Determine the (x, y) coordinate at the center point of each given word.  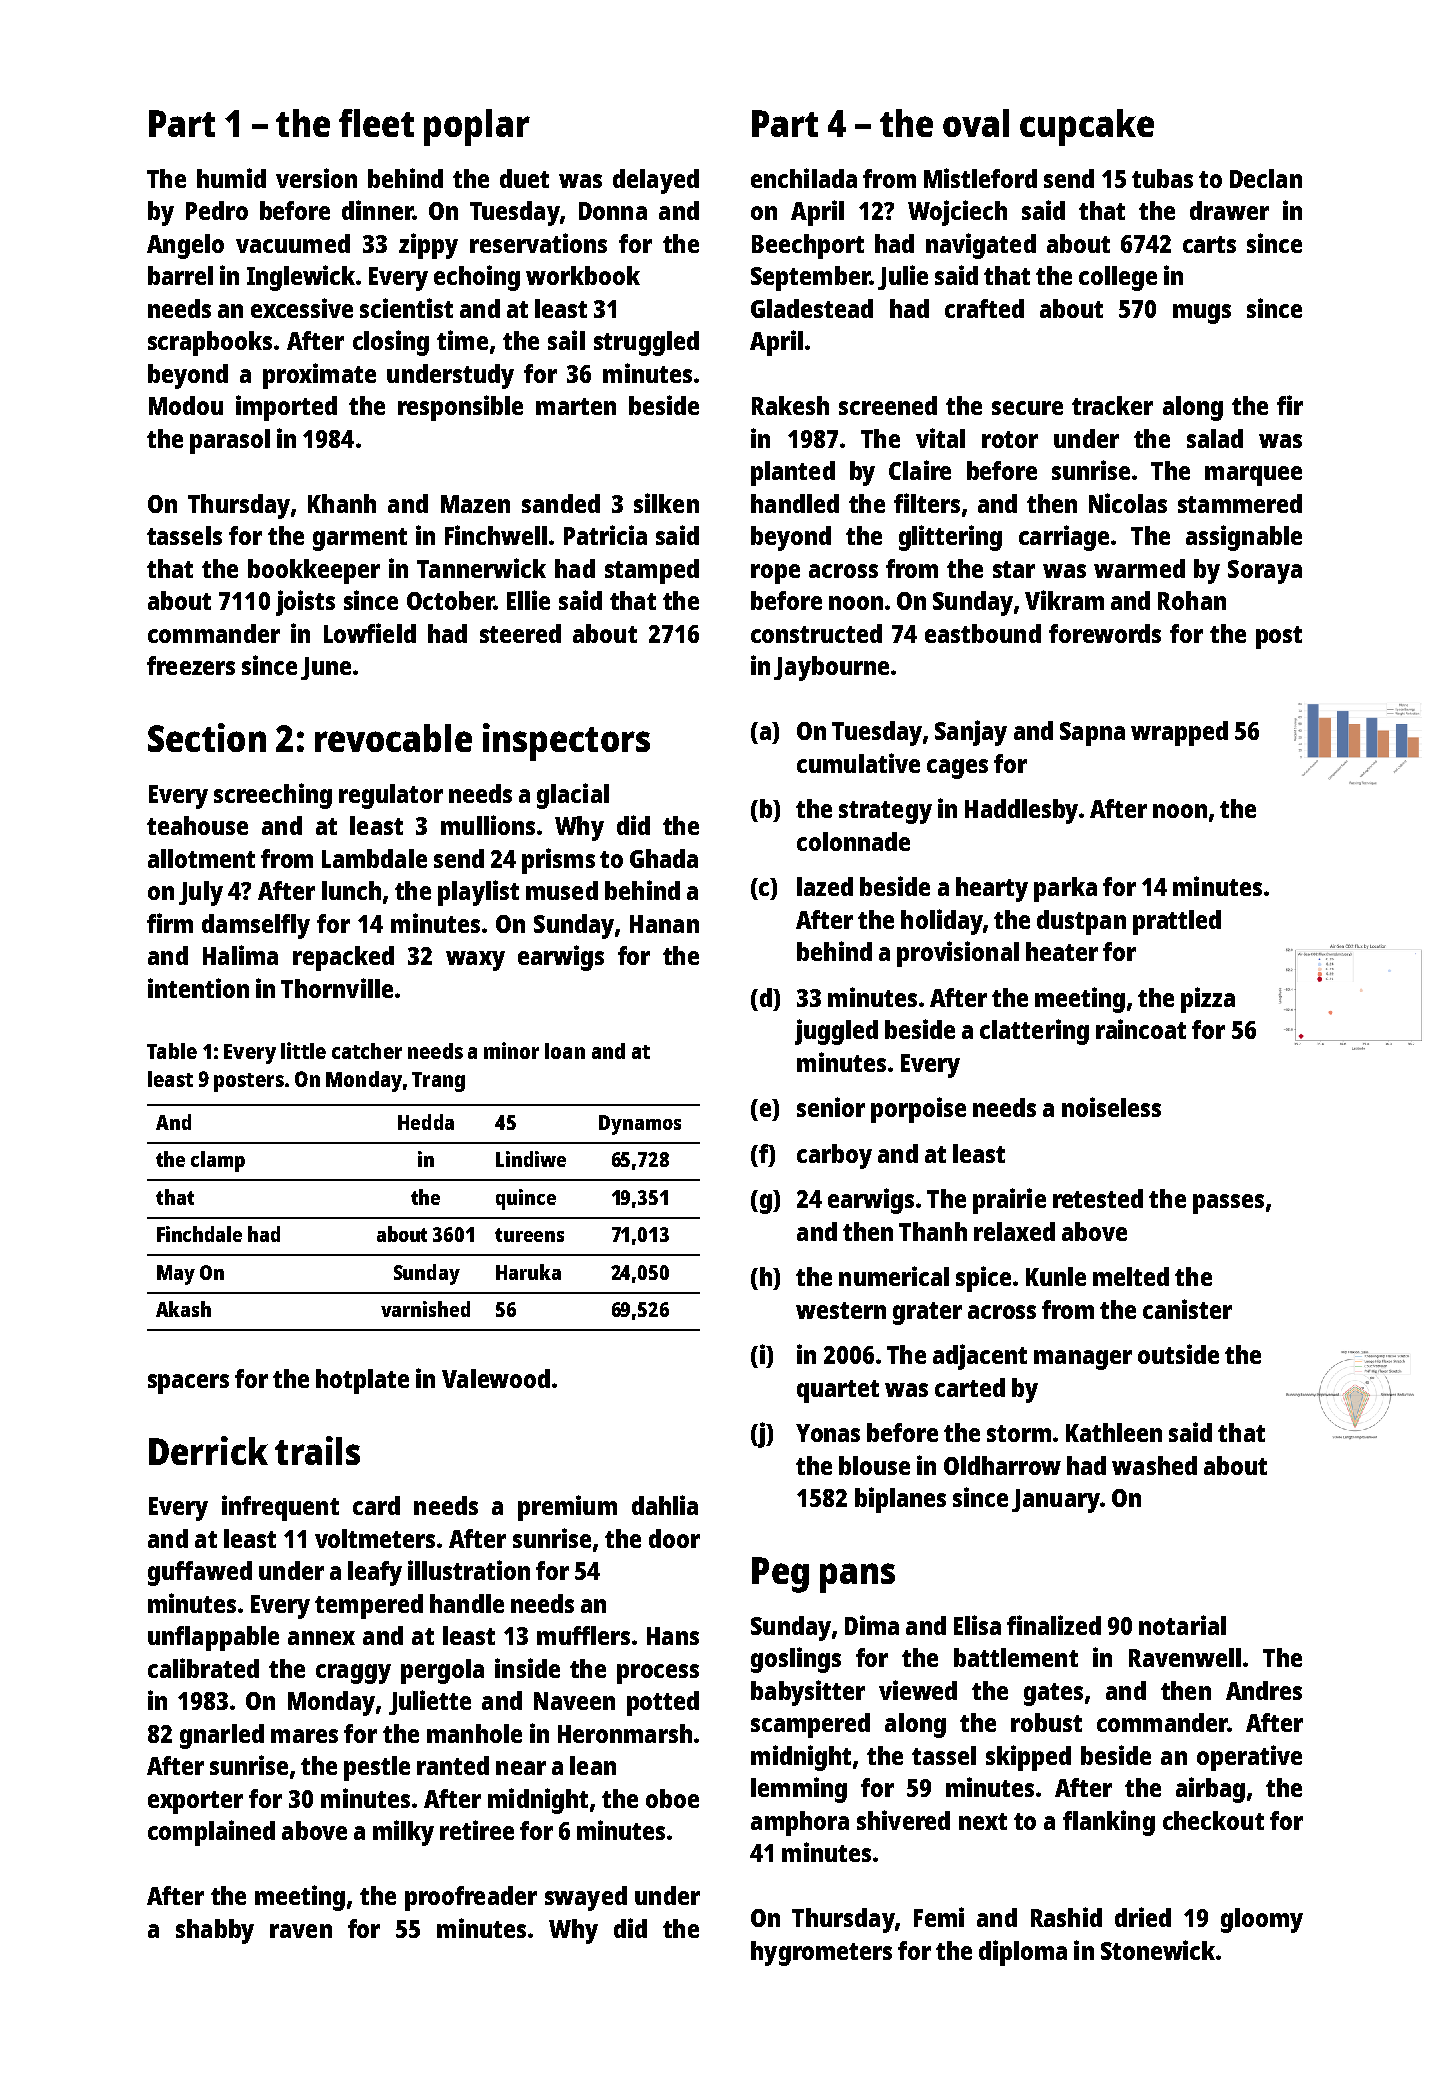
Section (207, 737)
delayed (656, 181)
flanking (1109, 1823)
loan (565, 1051)
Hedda (426, 1122)
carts (1209, 244)
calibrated (203, 1668)
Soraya (1265, 572)
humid (231, 178)
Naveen (574, 1701)
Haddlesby (1021, 811)
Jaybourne (831, 668)
